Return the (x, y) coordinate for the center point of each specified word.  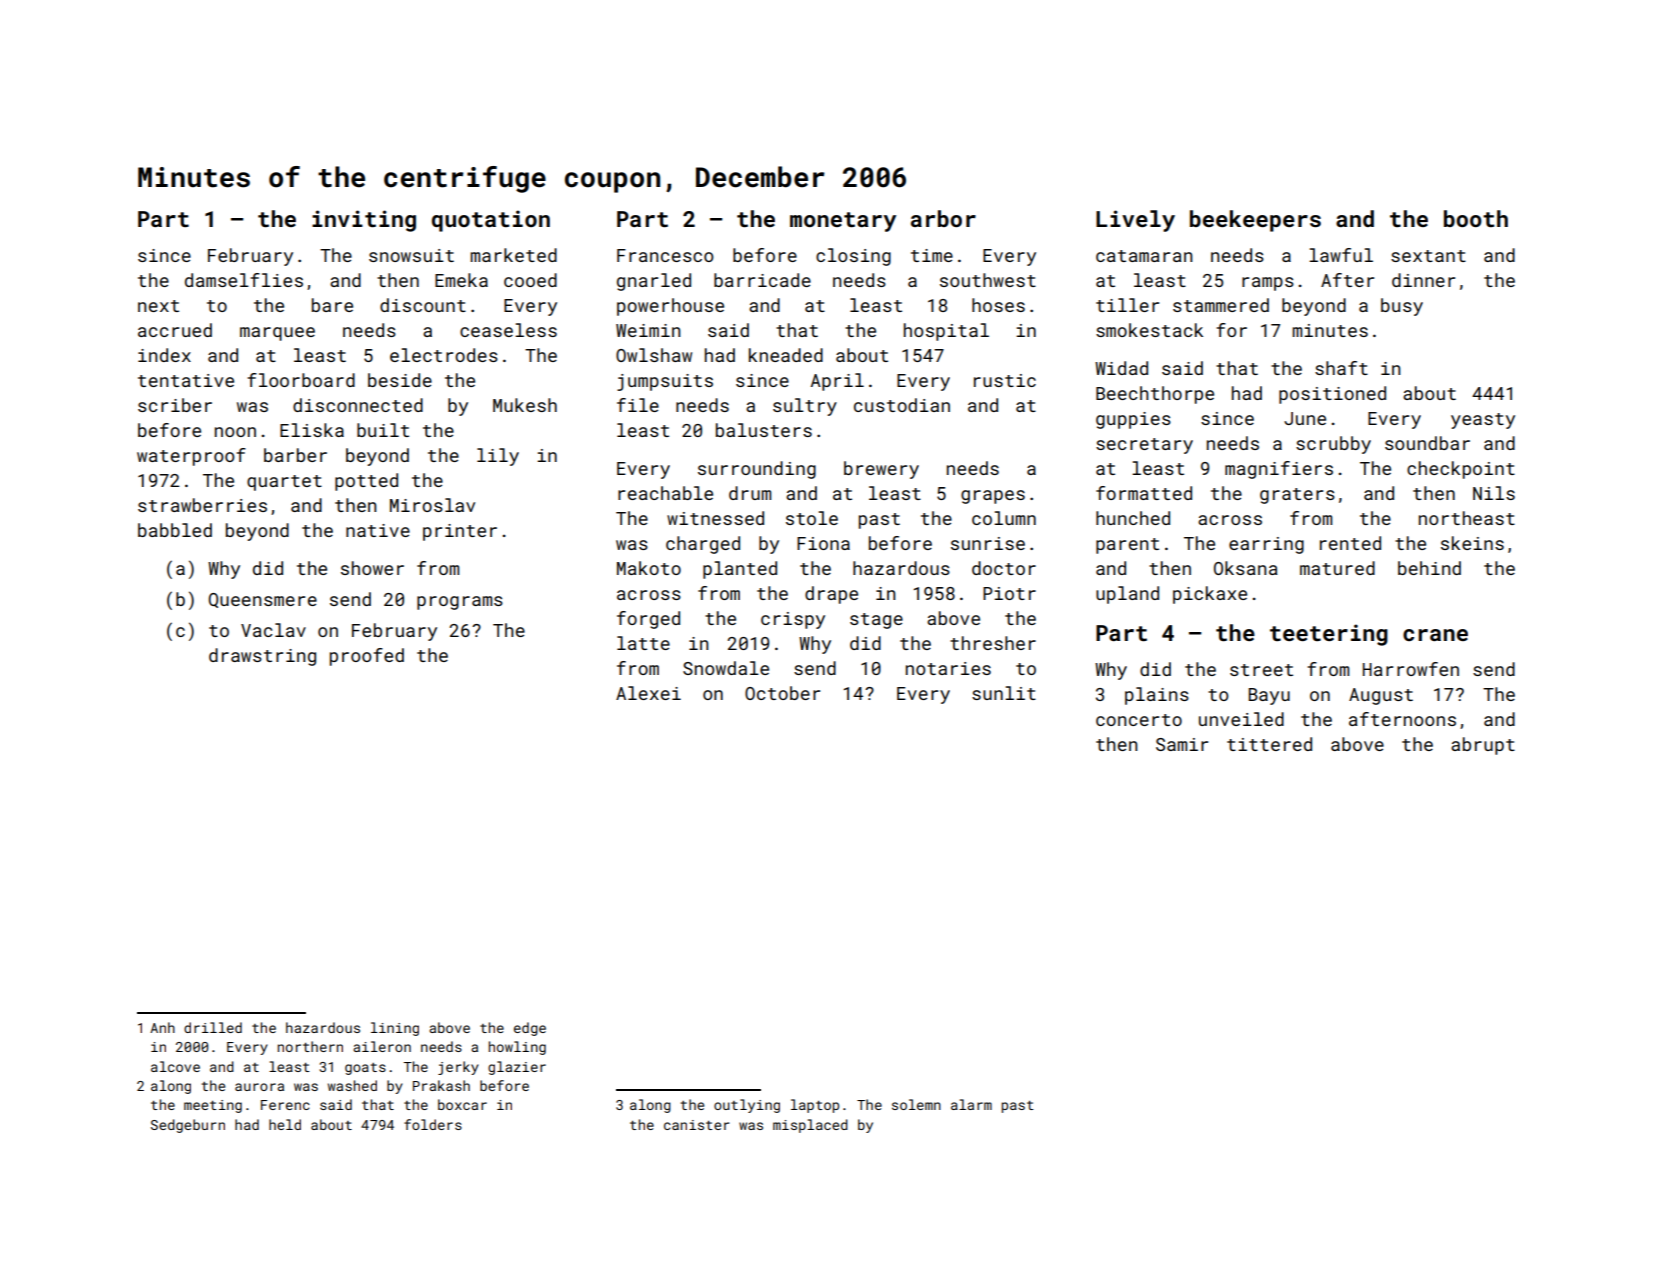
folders (433, 1124)
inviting (364, 221)
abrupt (1483, 746)
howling (517, 1048)
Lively (1135, 221)
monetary (843, 222)
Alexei (648, 693)
